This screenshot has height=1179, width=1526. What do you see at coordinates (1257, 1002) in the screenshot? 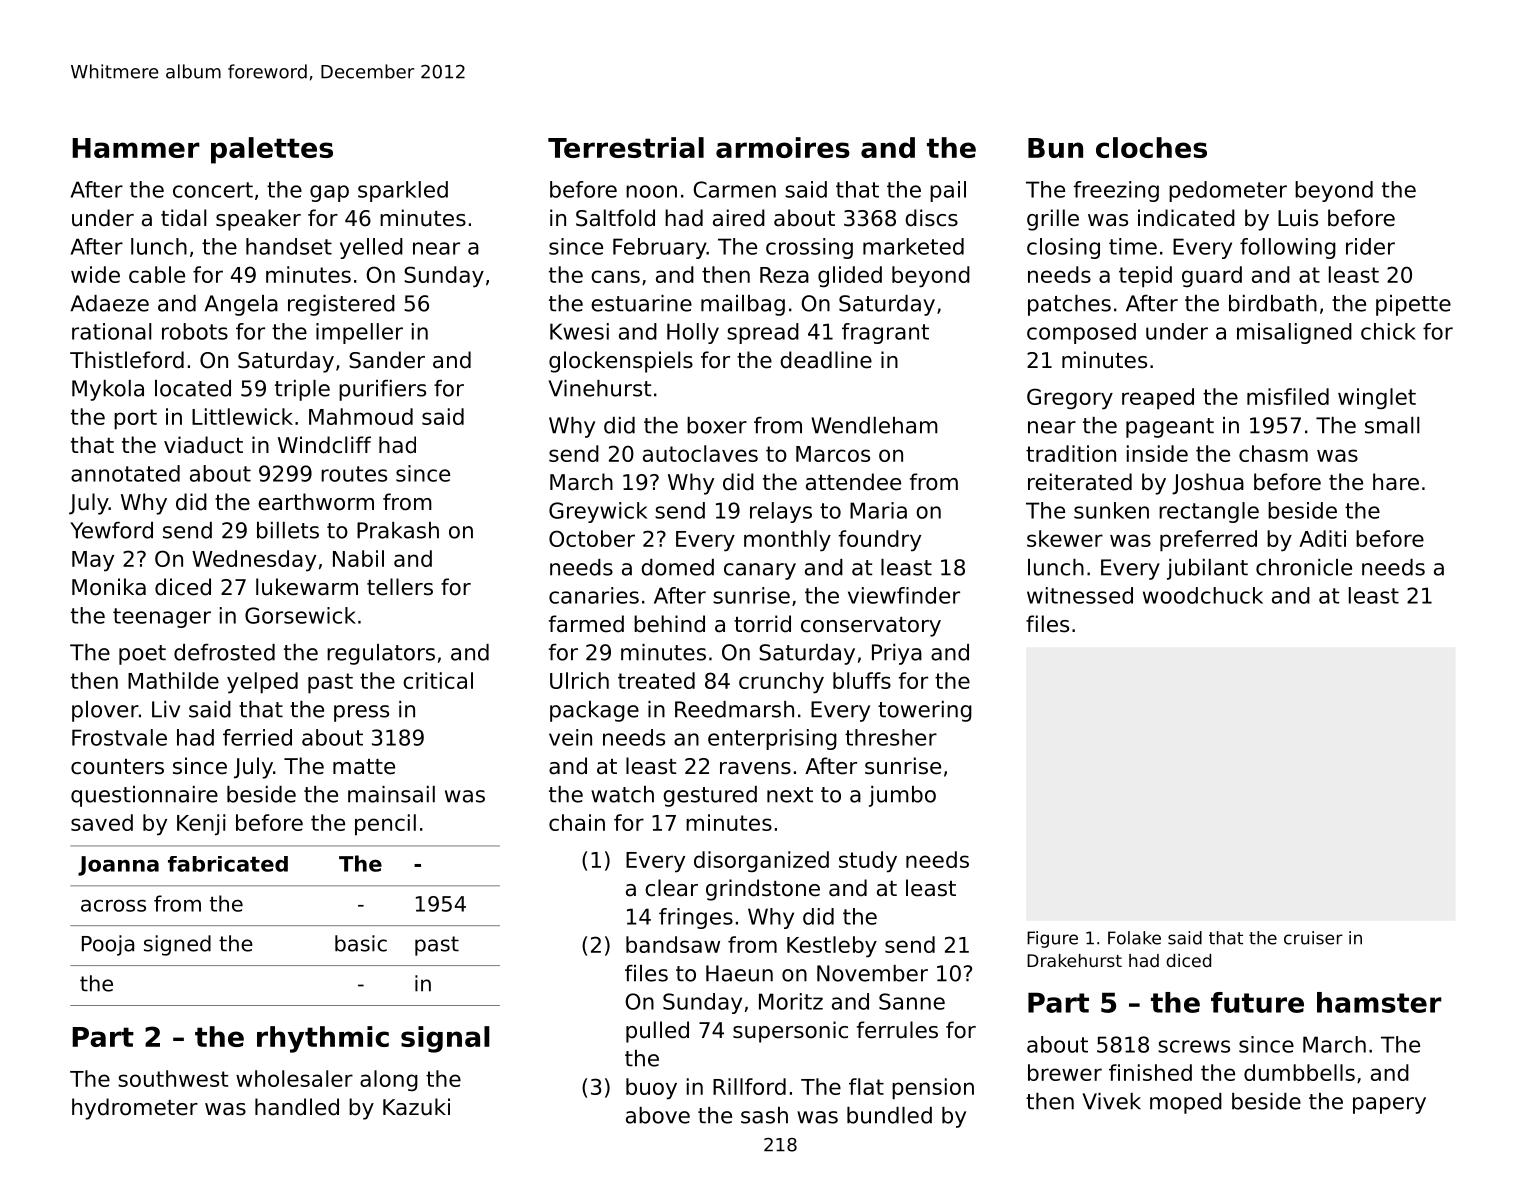
I see `future` at bounding box center [1257, 1002].
